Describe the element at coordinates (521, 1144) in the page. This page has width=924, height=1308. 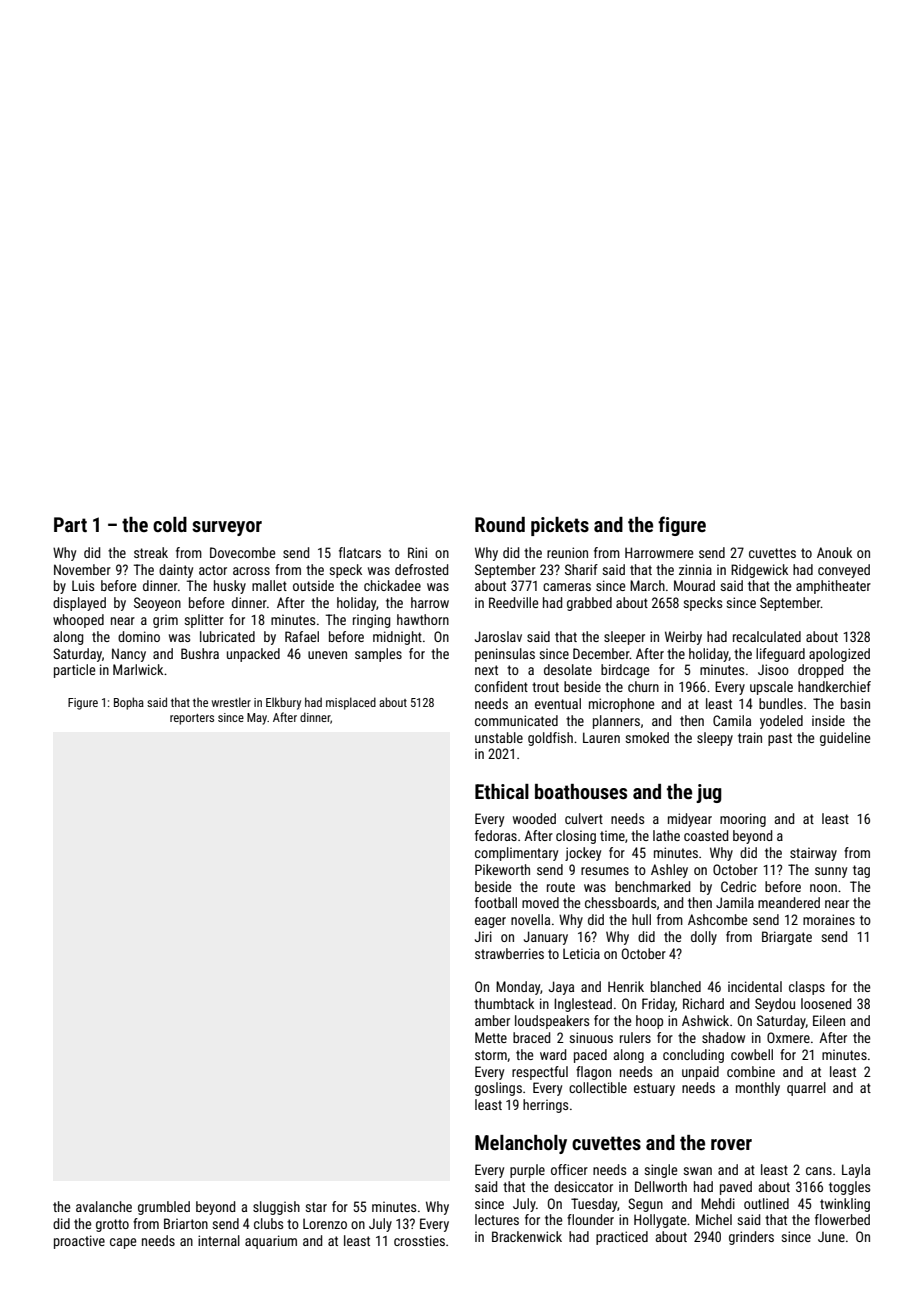
I see `Melancholy` at that location.
